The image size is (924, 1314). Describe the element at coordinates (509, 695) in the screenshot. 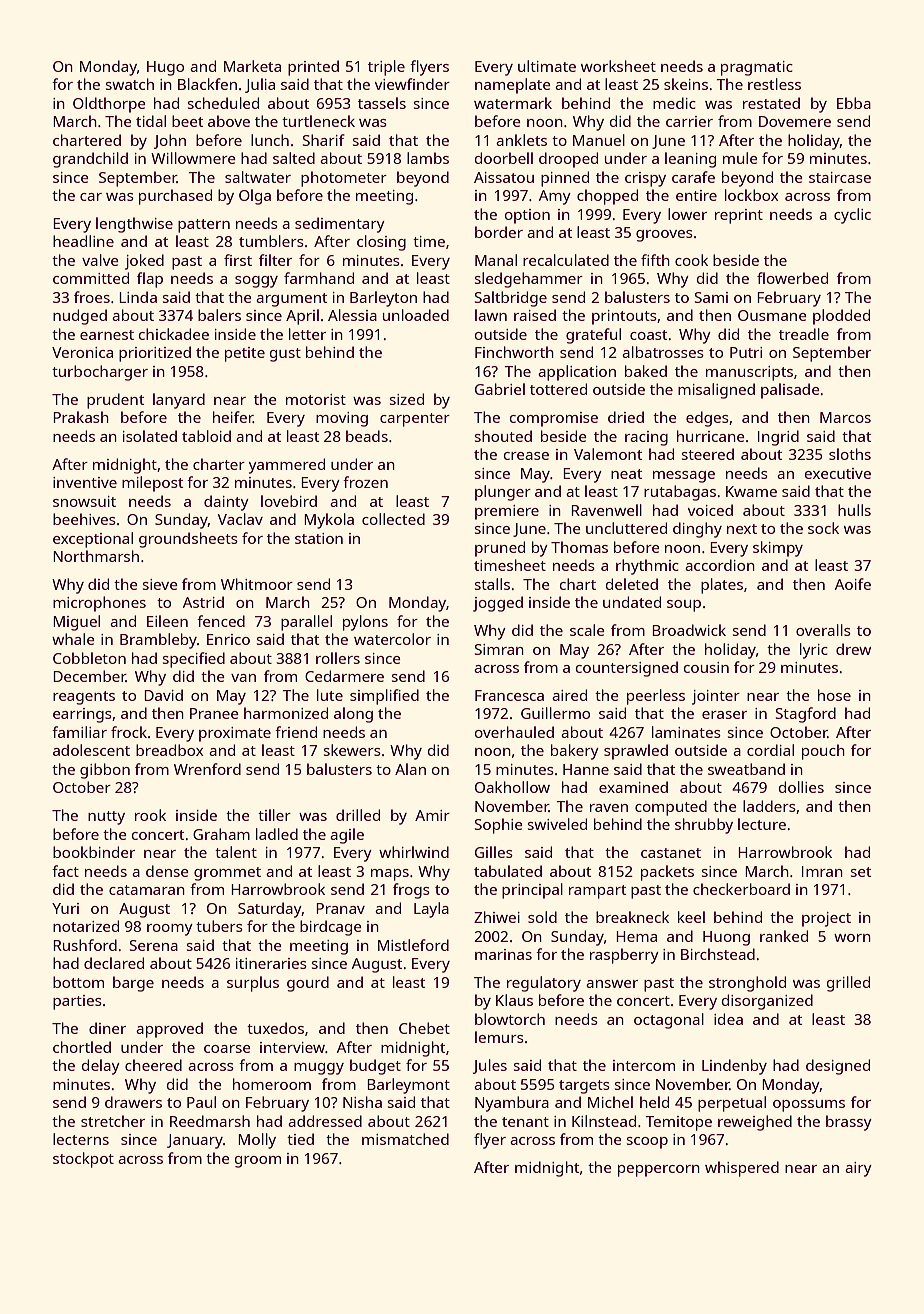

I see `Francesca` at that location.
